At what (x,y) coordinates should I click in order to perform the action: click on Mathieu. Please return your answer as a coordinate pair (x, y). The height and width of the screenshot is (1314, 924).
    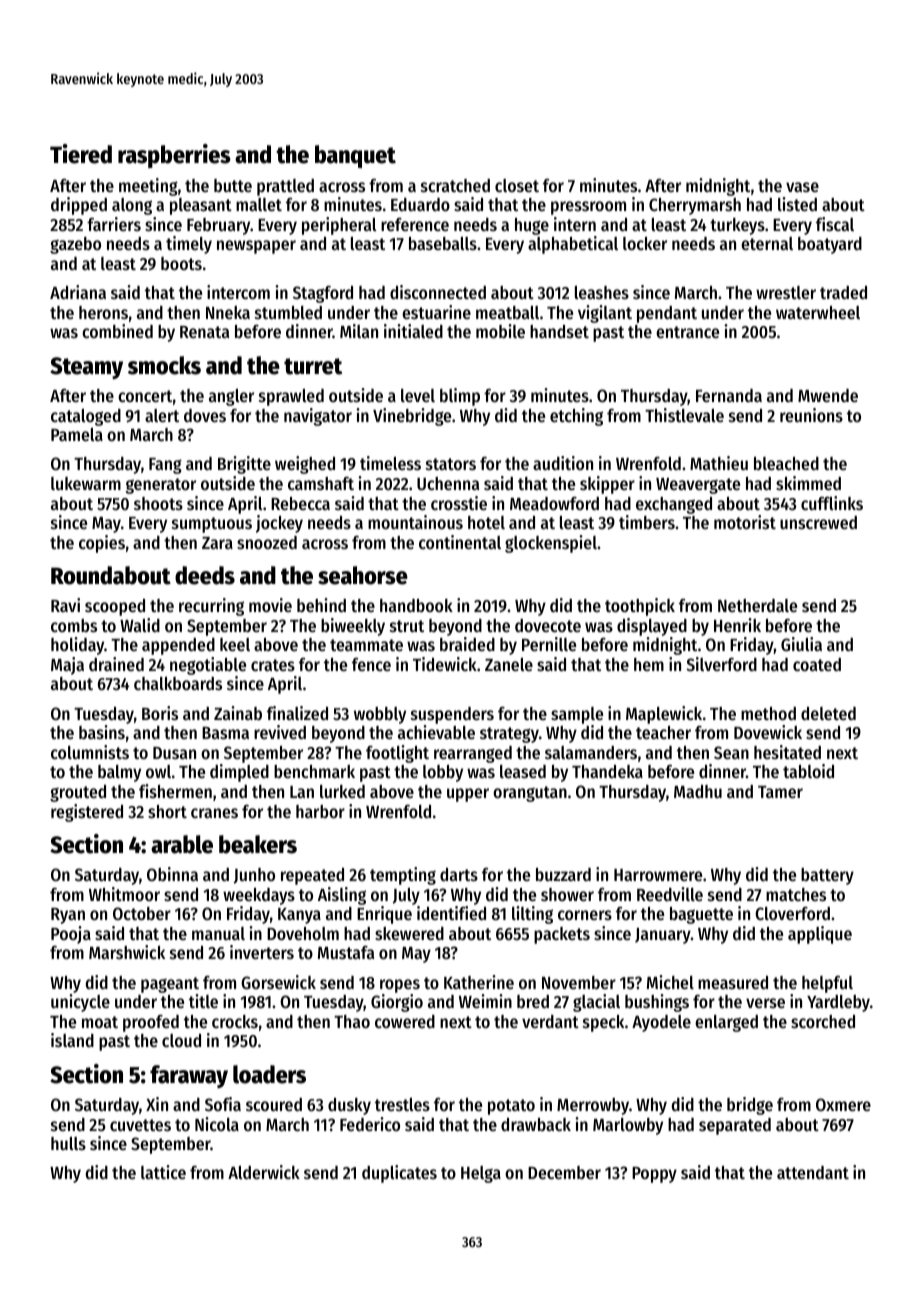
    Looking at the image, I should click on (719, 463).
